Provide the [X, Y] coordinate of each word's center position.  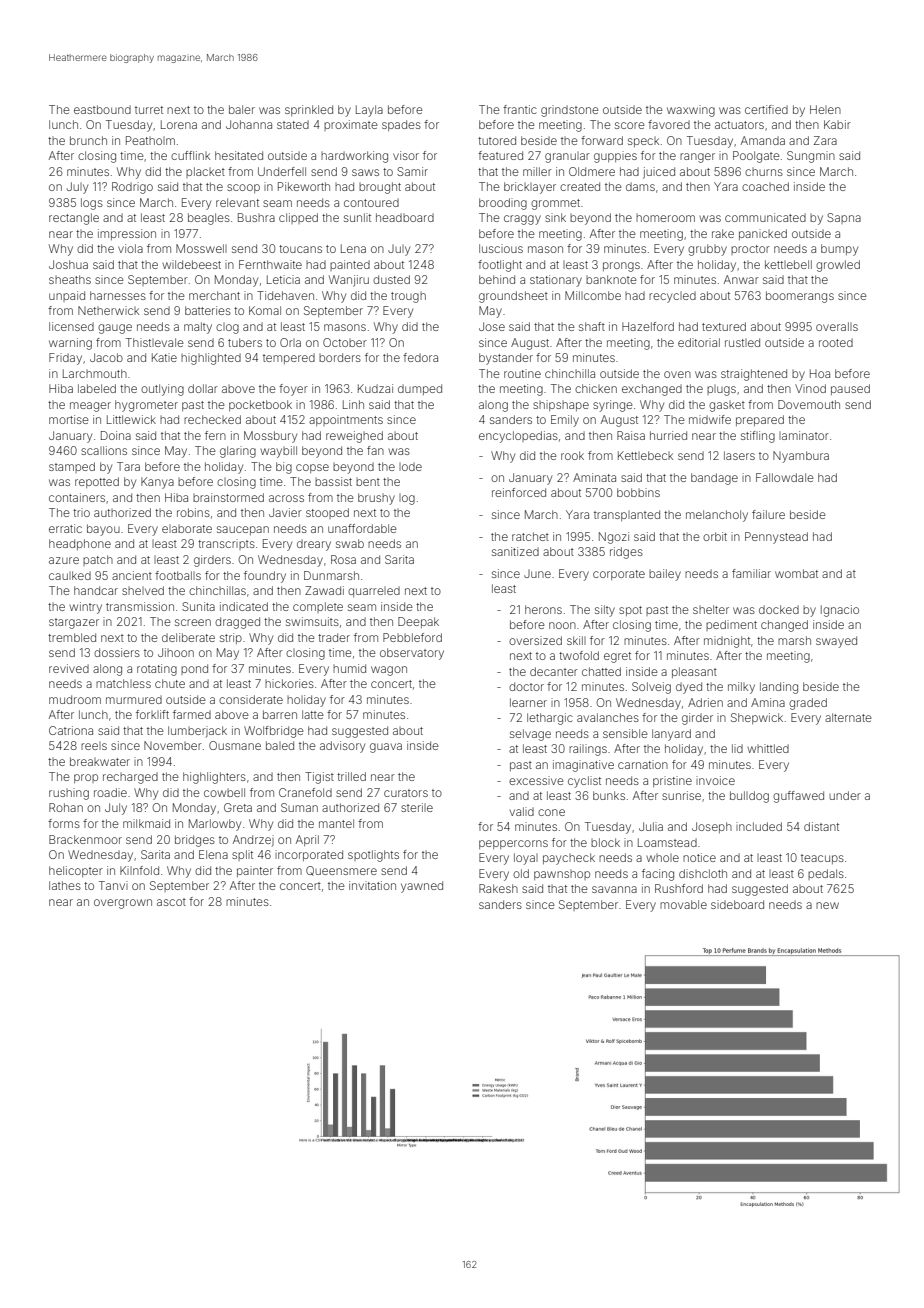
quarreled [374, 591]
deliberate [188, 637]
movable [683, 904]
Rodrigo [132, 188]
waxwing [691, 111]
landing [779, 688]
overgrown [123, 904]
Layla [369, 111]
